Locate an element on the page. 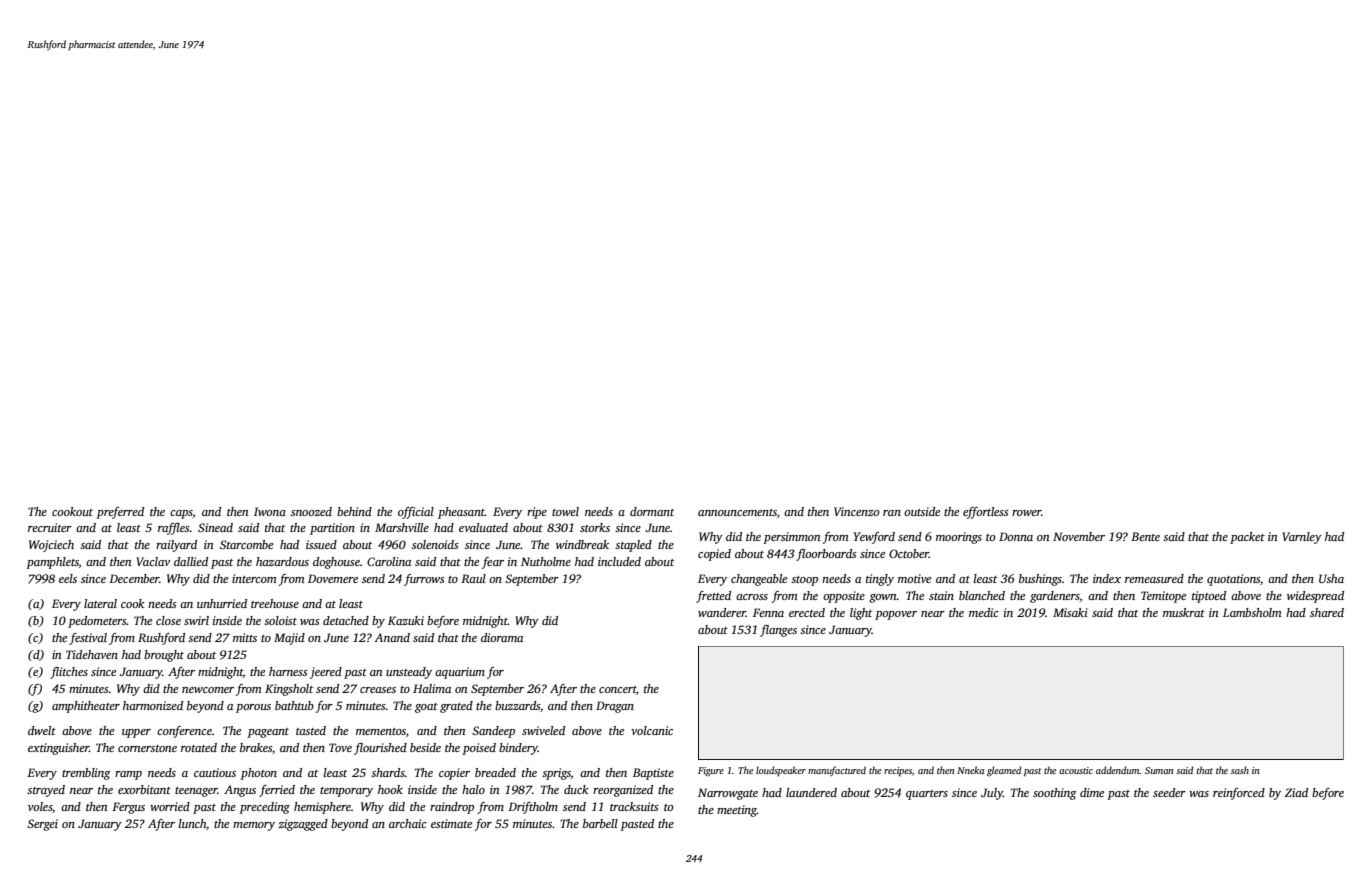  flitches is located at coordinates (69, 673).
